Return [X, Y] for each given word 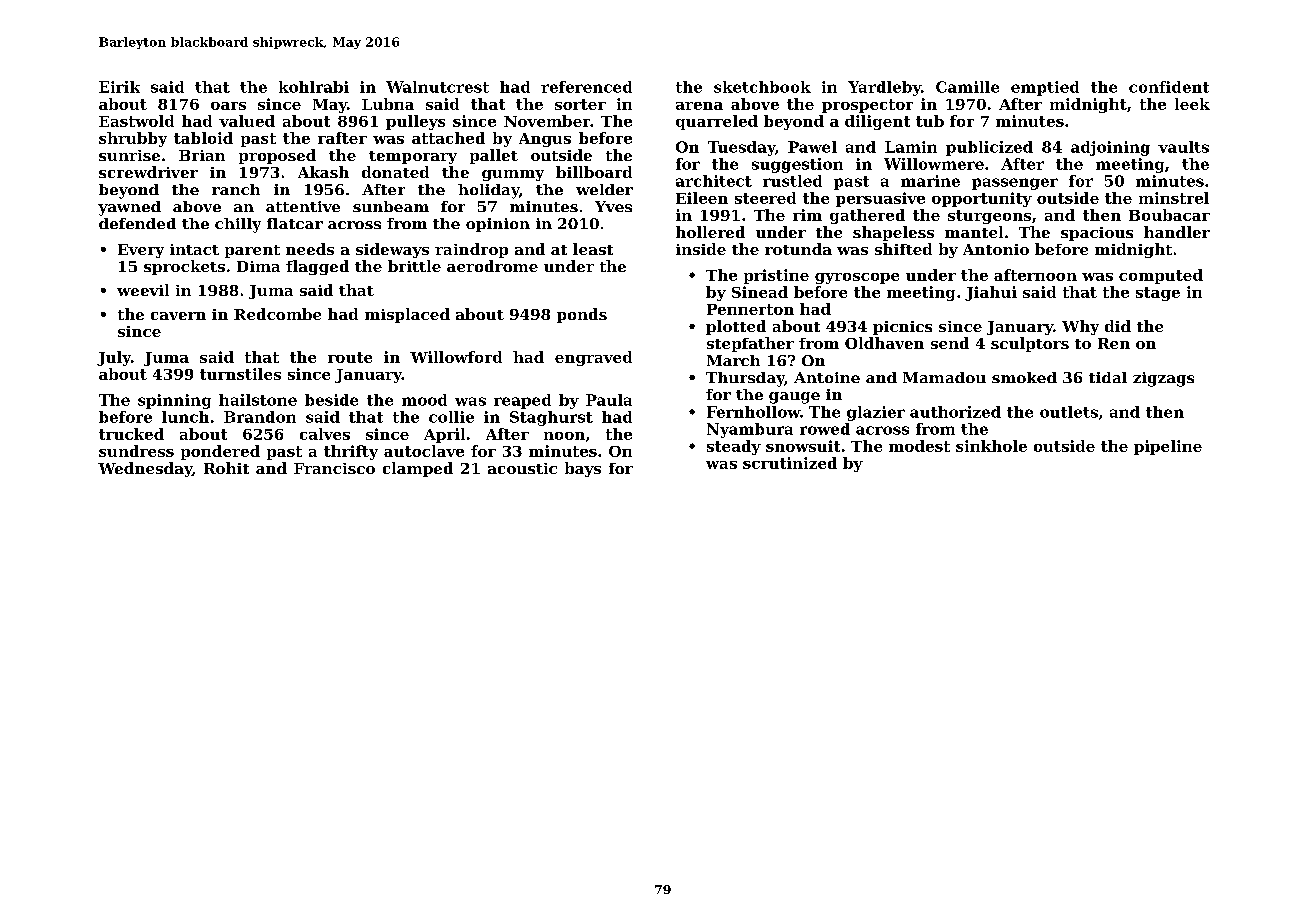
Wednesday [145, 469]
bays [583, 469]
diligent [877, 122]
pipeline [1168, 447]
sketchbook [762, 87]
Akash [323, 172]
